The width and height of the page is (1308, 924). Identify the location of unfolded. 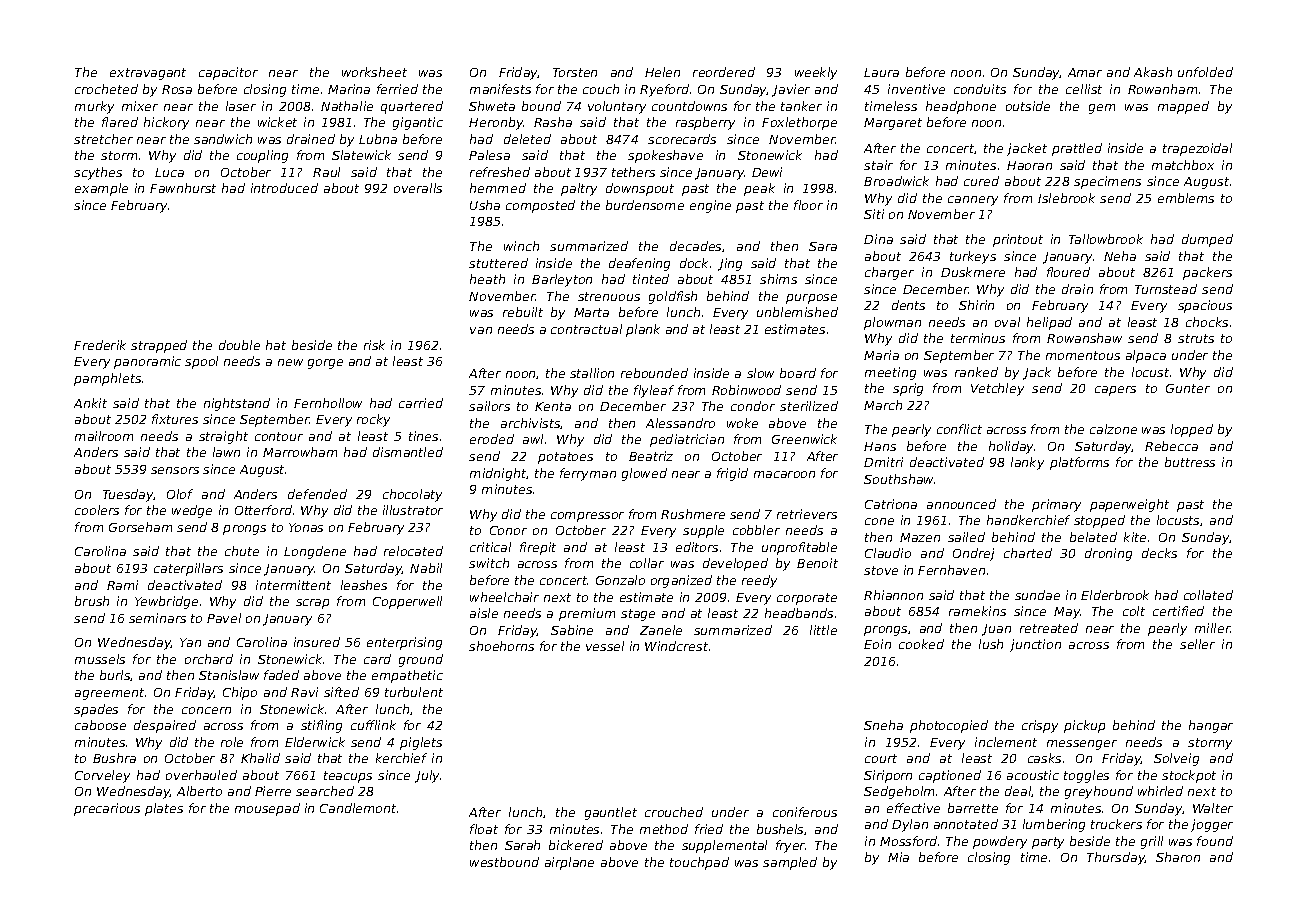
(1205, 72).
